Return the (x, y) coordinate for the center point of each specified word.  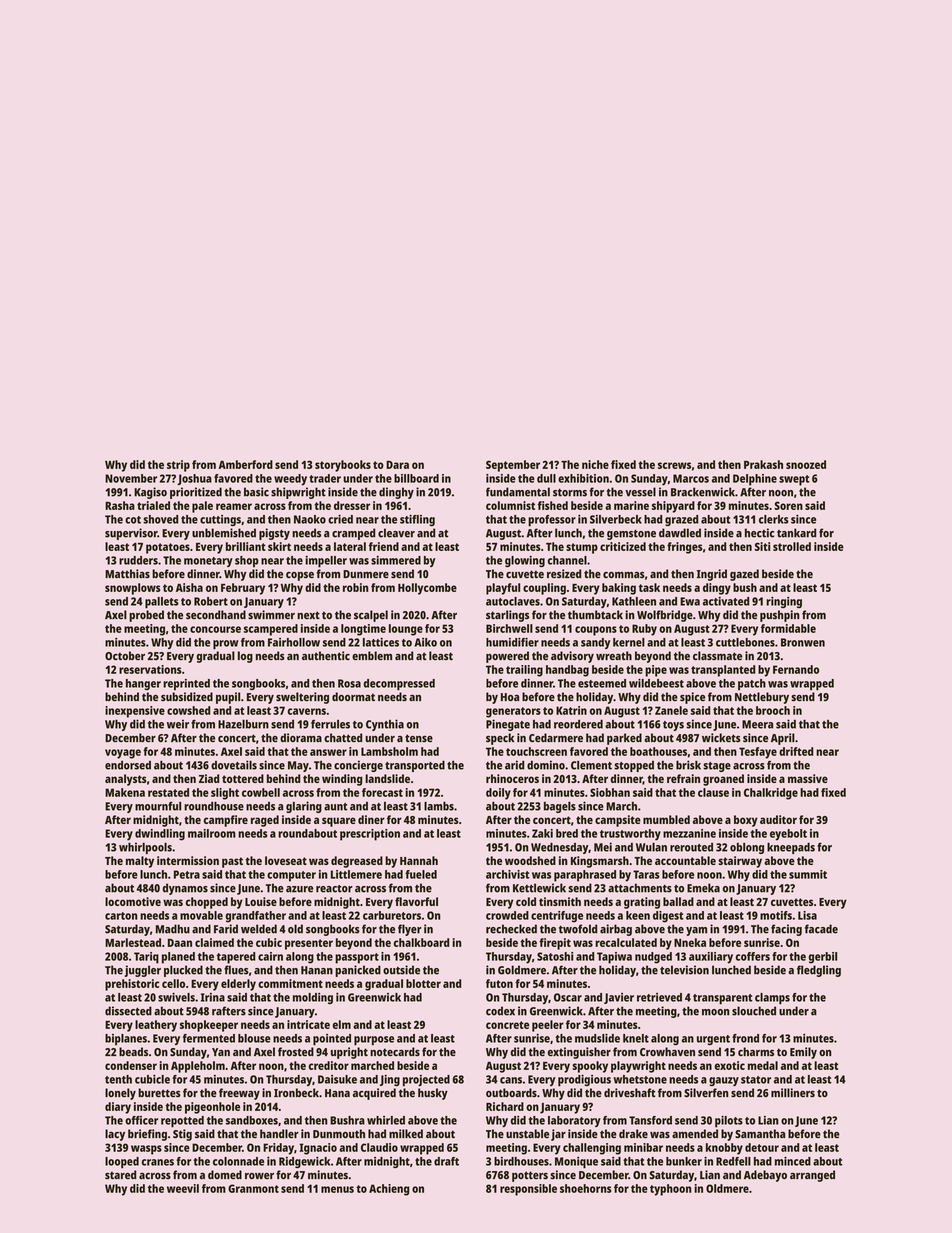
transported (415, 766)
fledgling (819, 971)
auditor (778, 819)
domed (225, 1174)
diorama (301, 737)
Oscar (568, 997)
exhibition (583, 478)
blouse (254, 1038)
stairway (740, 862)
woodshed (530, 860)
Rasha (120, 505)
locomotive (133, 901)
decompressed (399, 685)
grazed (681, 520)
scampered (271, 630)
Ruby (644, 630)
